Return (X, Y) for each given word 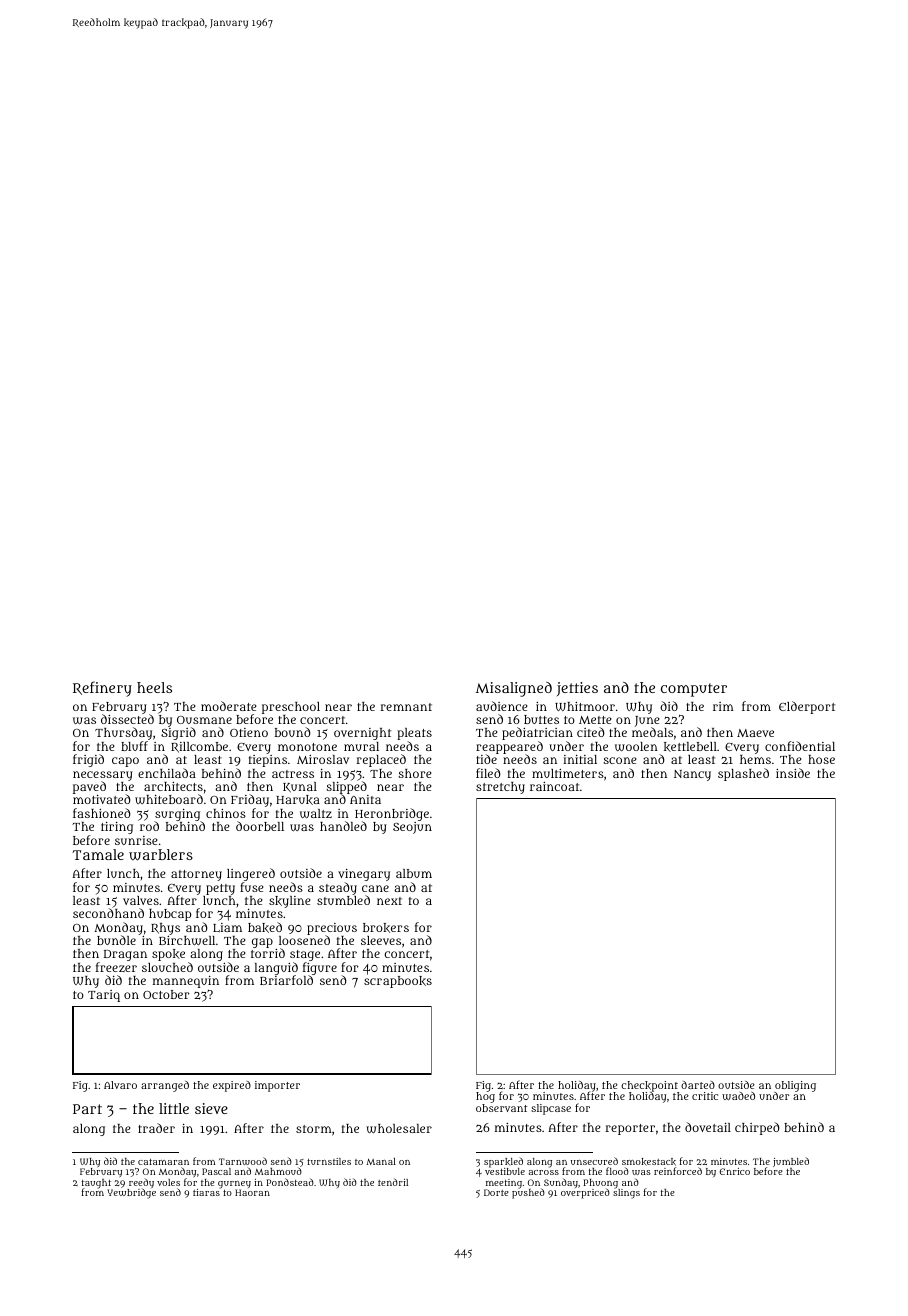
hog (485, 1097)
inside (793, 773)
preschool (291, 708)
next (389, 901)
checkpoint (649, 1086)
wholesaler (399, 1128)
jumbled (791, 1162)
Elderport (807, 707)
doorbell (260, 826)
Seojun (412, 828)
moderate (228, 706)
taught (96, 1184)
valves (141, 900)
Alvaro (120, 1085)
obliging (795, 1086)
